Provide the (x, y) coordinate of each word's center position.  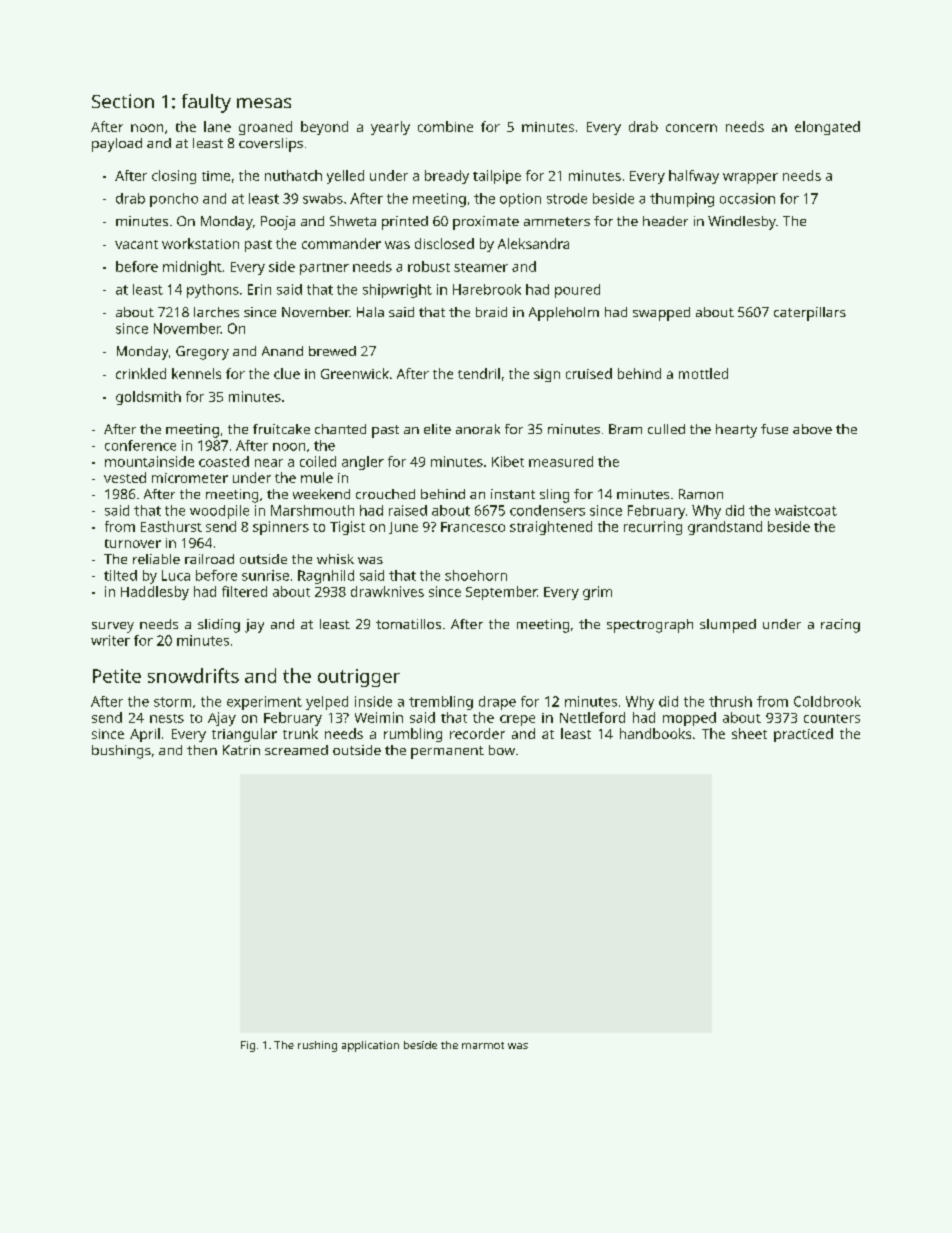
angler (363, 463)
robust (429, 266)
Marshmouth (312, 510)
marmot (483, 1045)
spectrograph (650, 626)
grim (597, 593)
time (216, 176)
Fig (248, 1046)
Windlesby (742, 223)
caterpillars (810, 314)
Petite (117, 676)
